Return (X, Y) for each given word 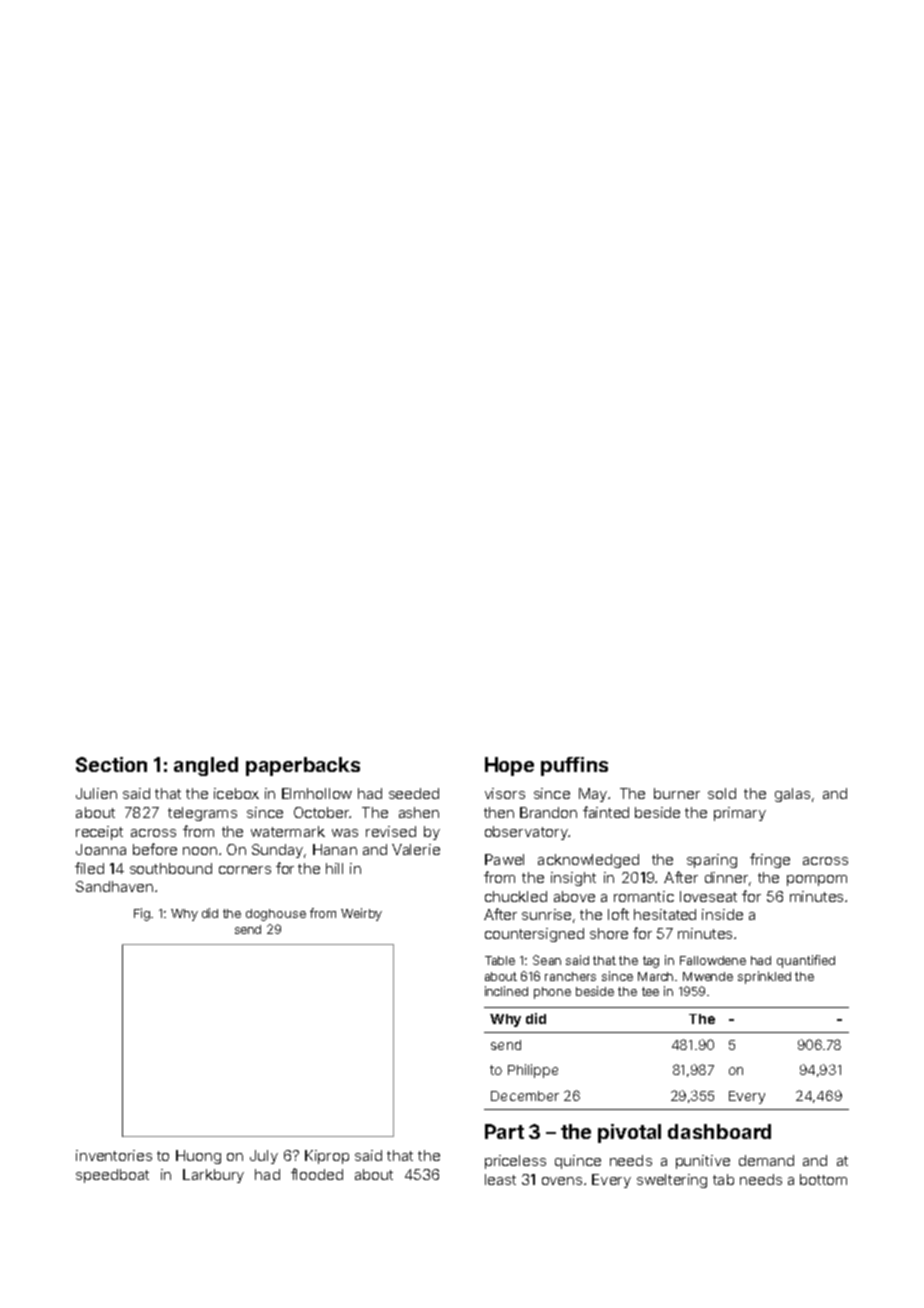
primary (740, 814)
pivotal (629, 1133)
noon (200, 851)
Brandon (548, 812)
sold (722, 793)
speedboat (112, 1176)
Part (504, 1131)
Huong (198, 1157)
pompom (817, 880)
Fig (142, 914)
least (500, 1179)
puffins (574, 766)
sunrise (546, 914)
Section (111, 764)
